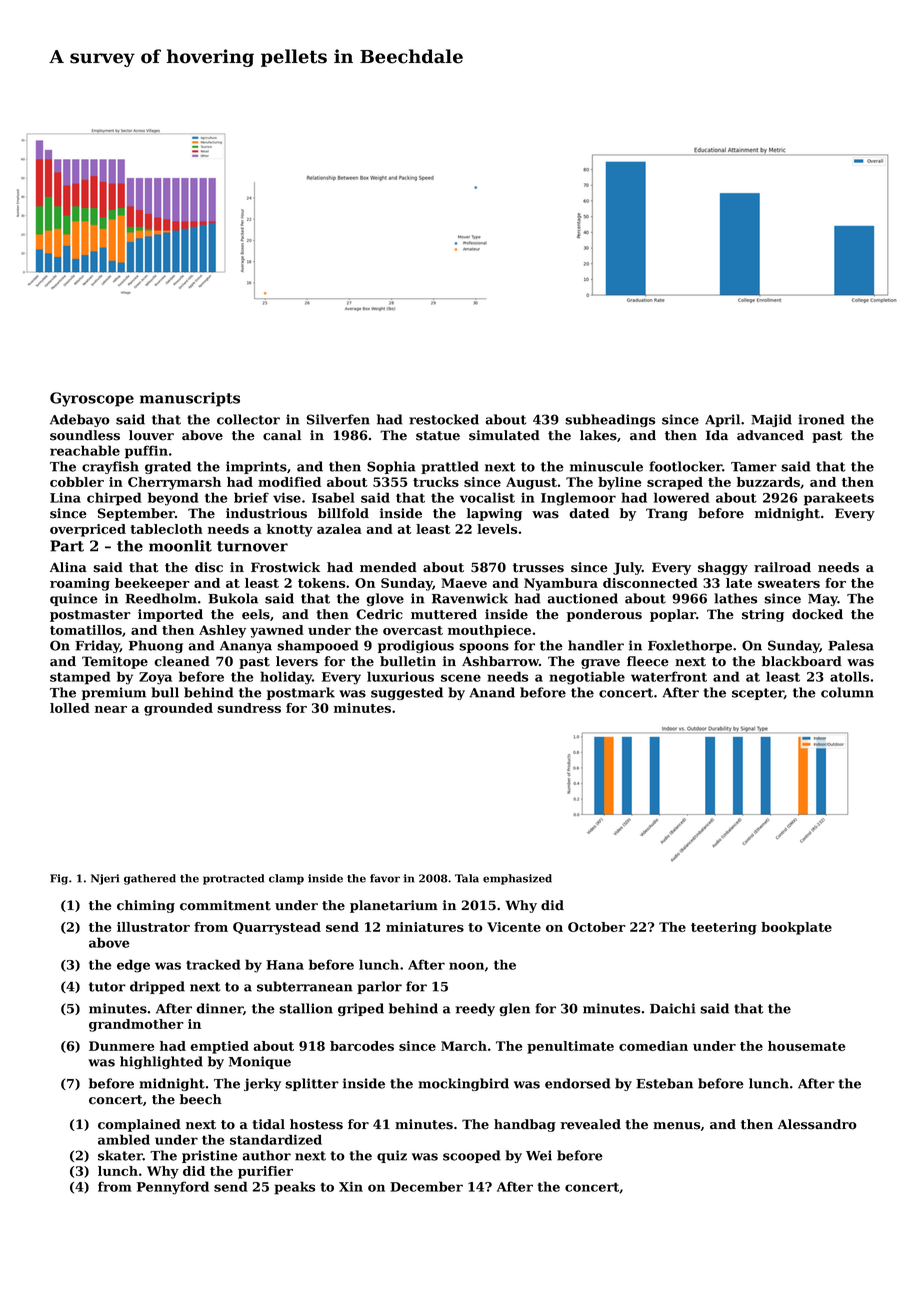 Image resolution: width=924 pixels, height=1308 pixels. I want to click on spoons, so click(484, 648).
